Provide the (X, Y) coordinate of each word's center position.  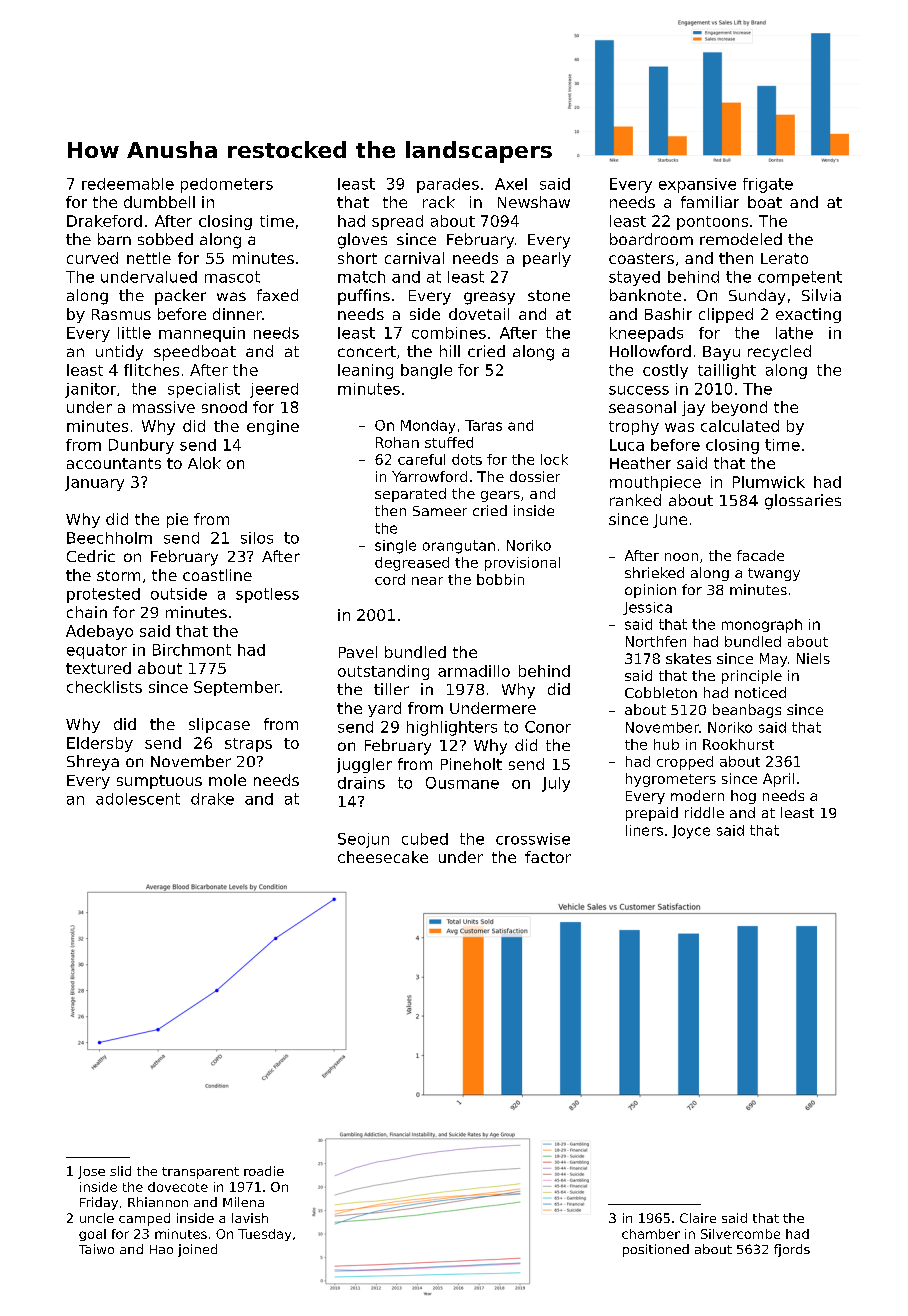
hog (743, 797)
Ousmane (462, 783)
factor (548, 857)
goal (92, 1235)
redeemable (128, 184)
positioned (656, 1250)
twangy (774, 574)
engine (273, 427)
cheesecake (383, 857)
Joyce (691, 832)
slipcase (219, 725)
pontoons (712, 223)
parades (448, 185)
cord (390, 579)
